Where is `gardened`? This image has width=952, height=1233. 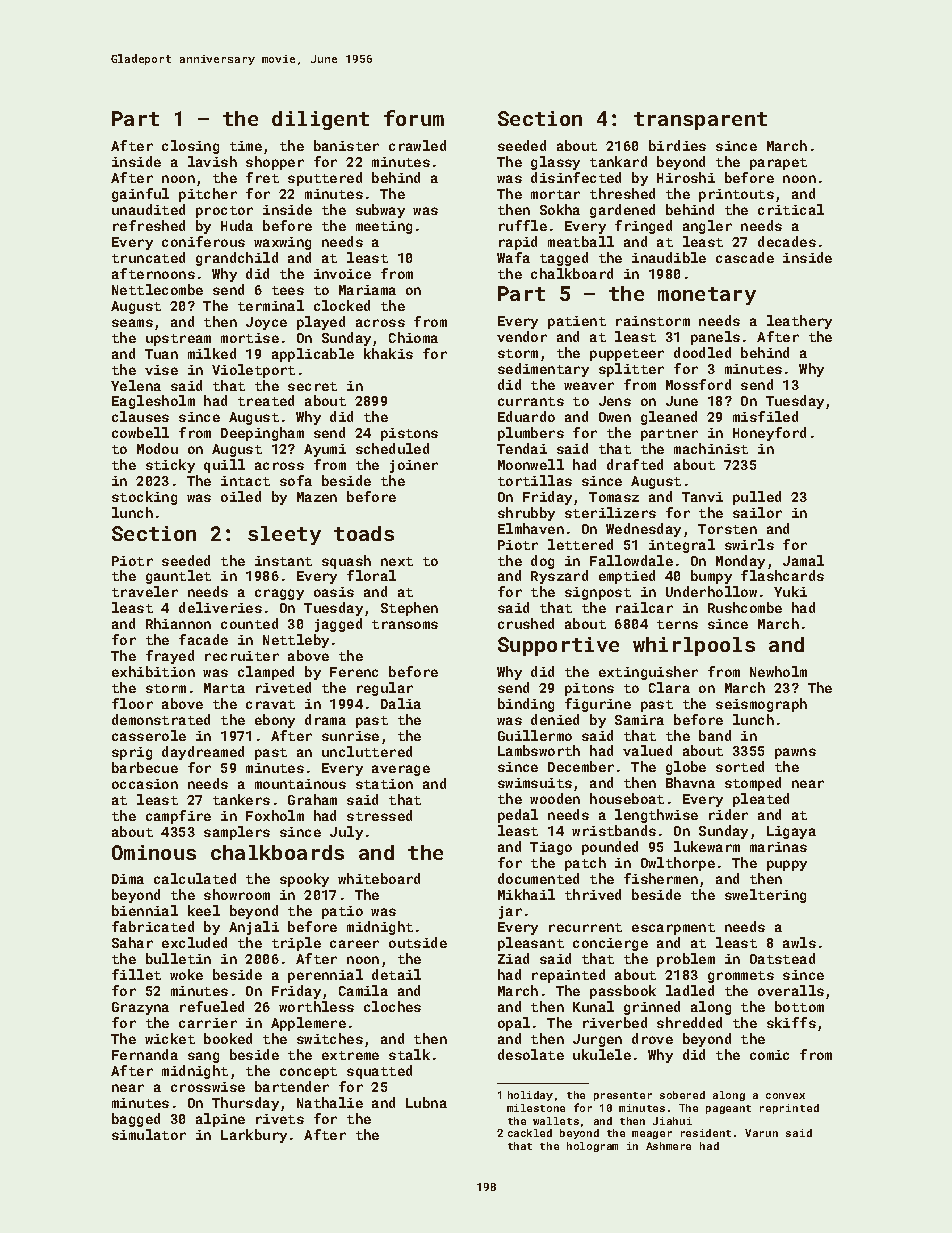
gardened is located at coordinates (622, 211).
